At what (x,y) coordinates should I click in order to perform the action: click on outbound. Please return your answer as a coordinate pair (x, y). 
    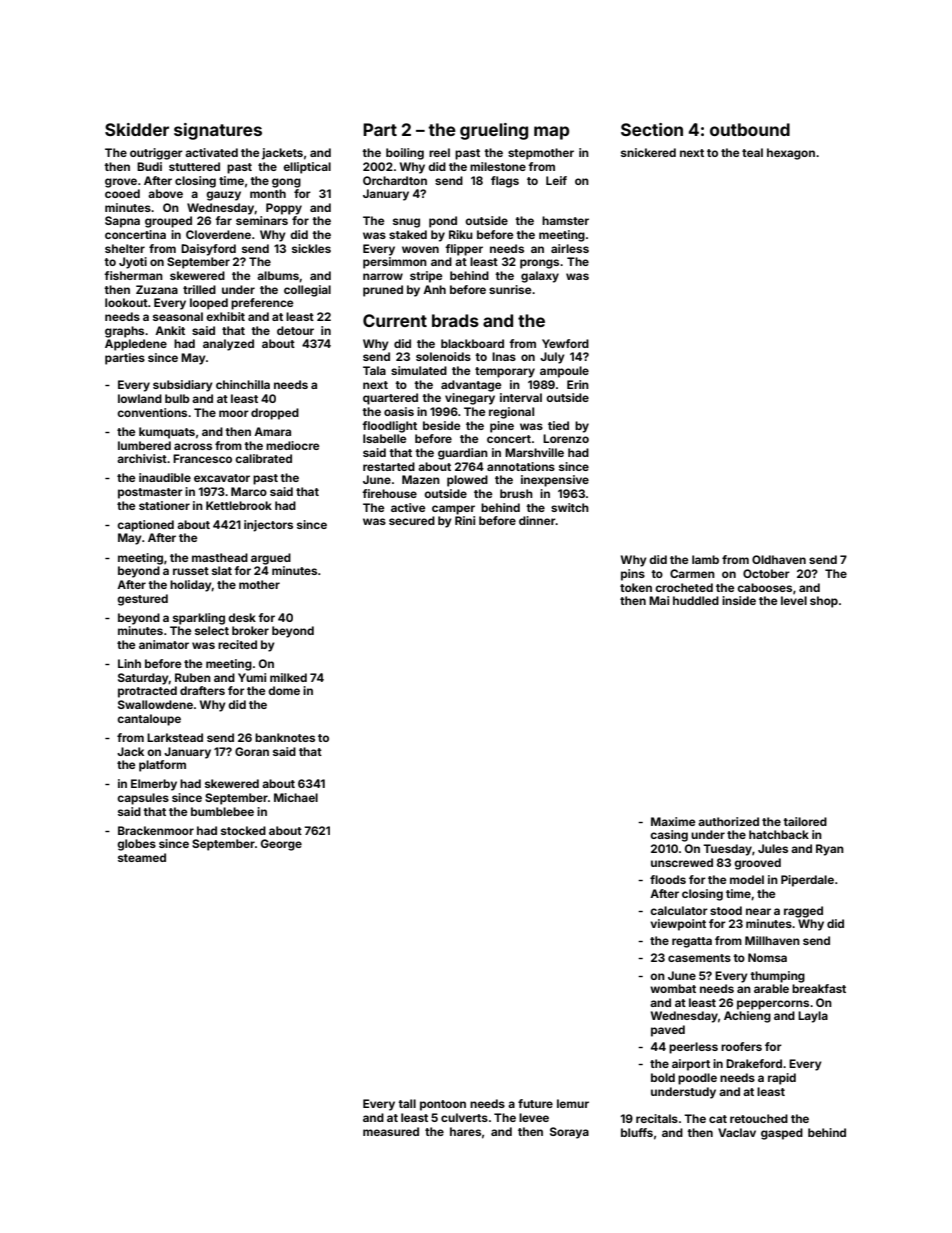
    Looking at the image, I should click on (750, 129).
